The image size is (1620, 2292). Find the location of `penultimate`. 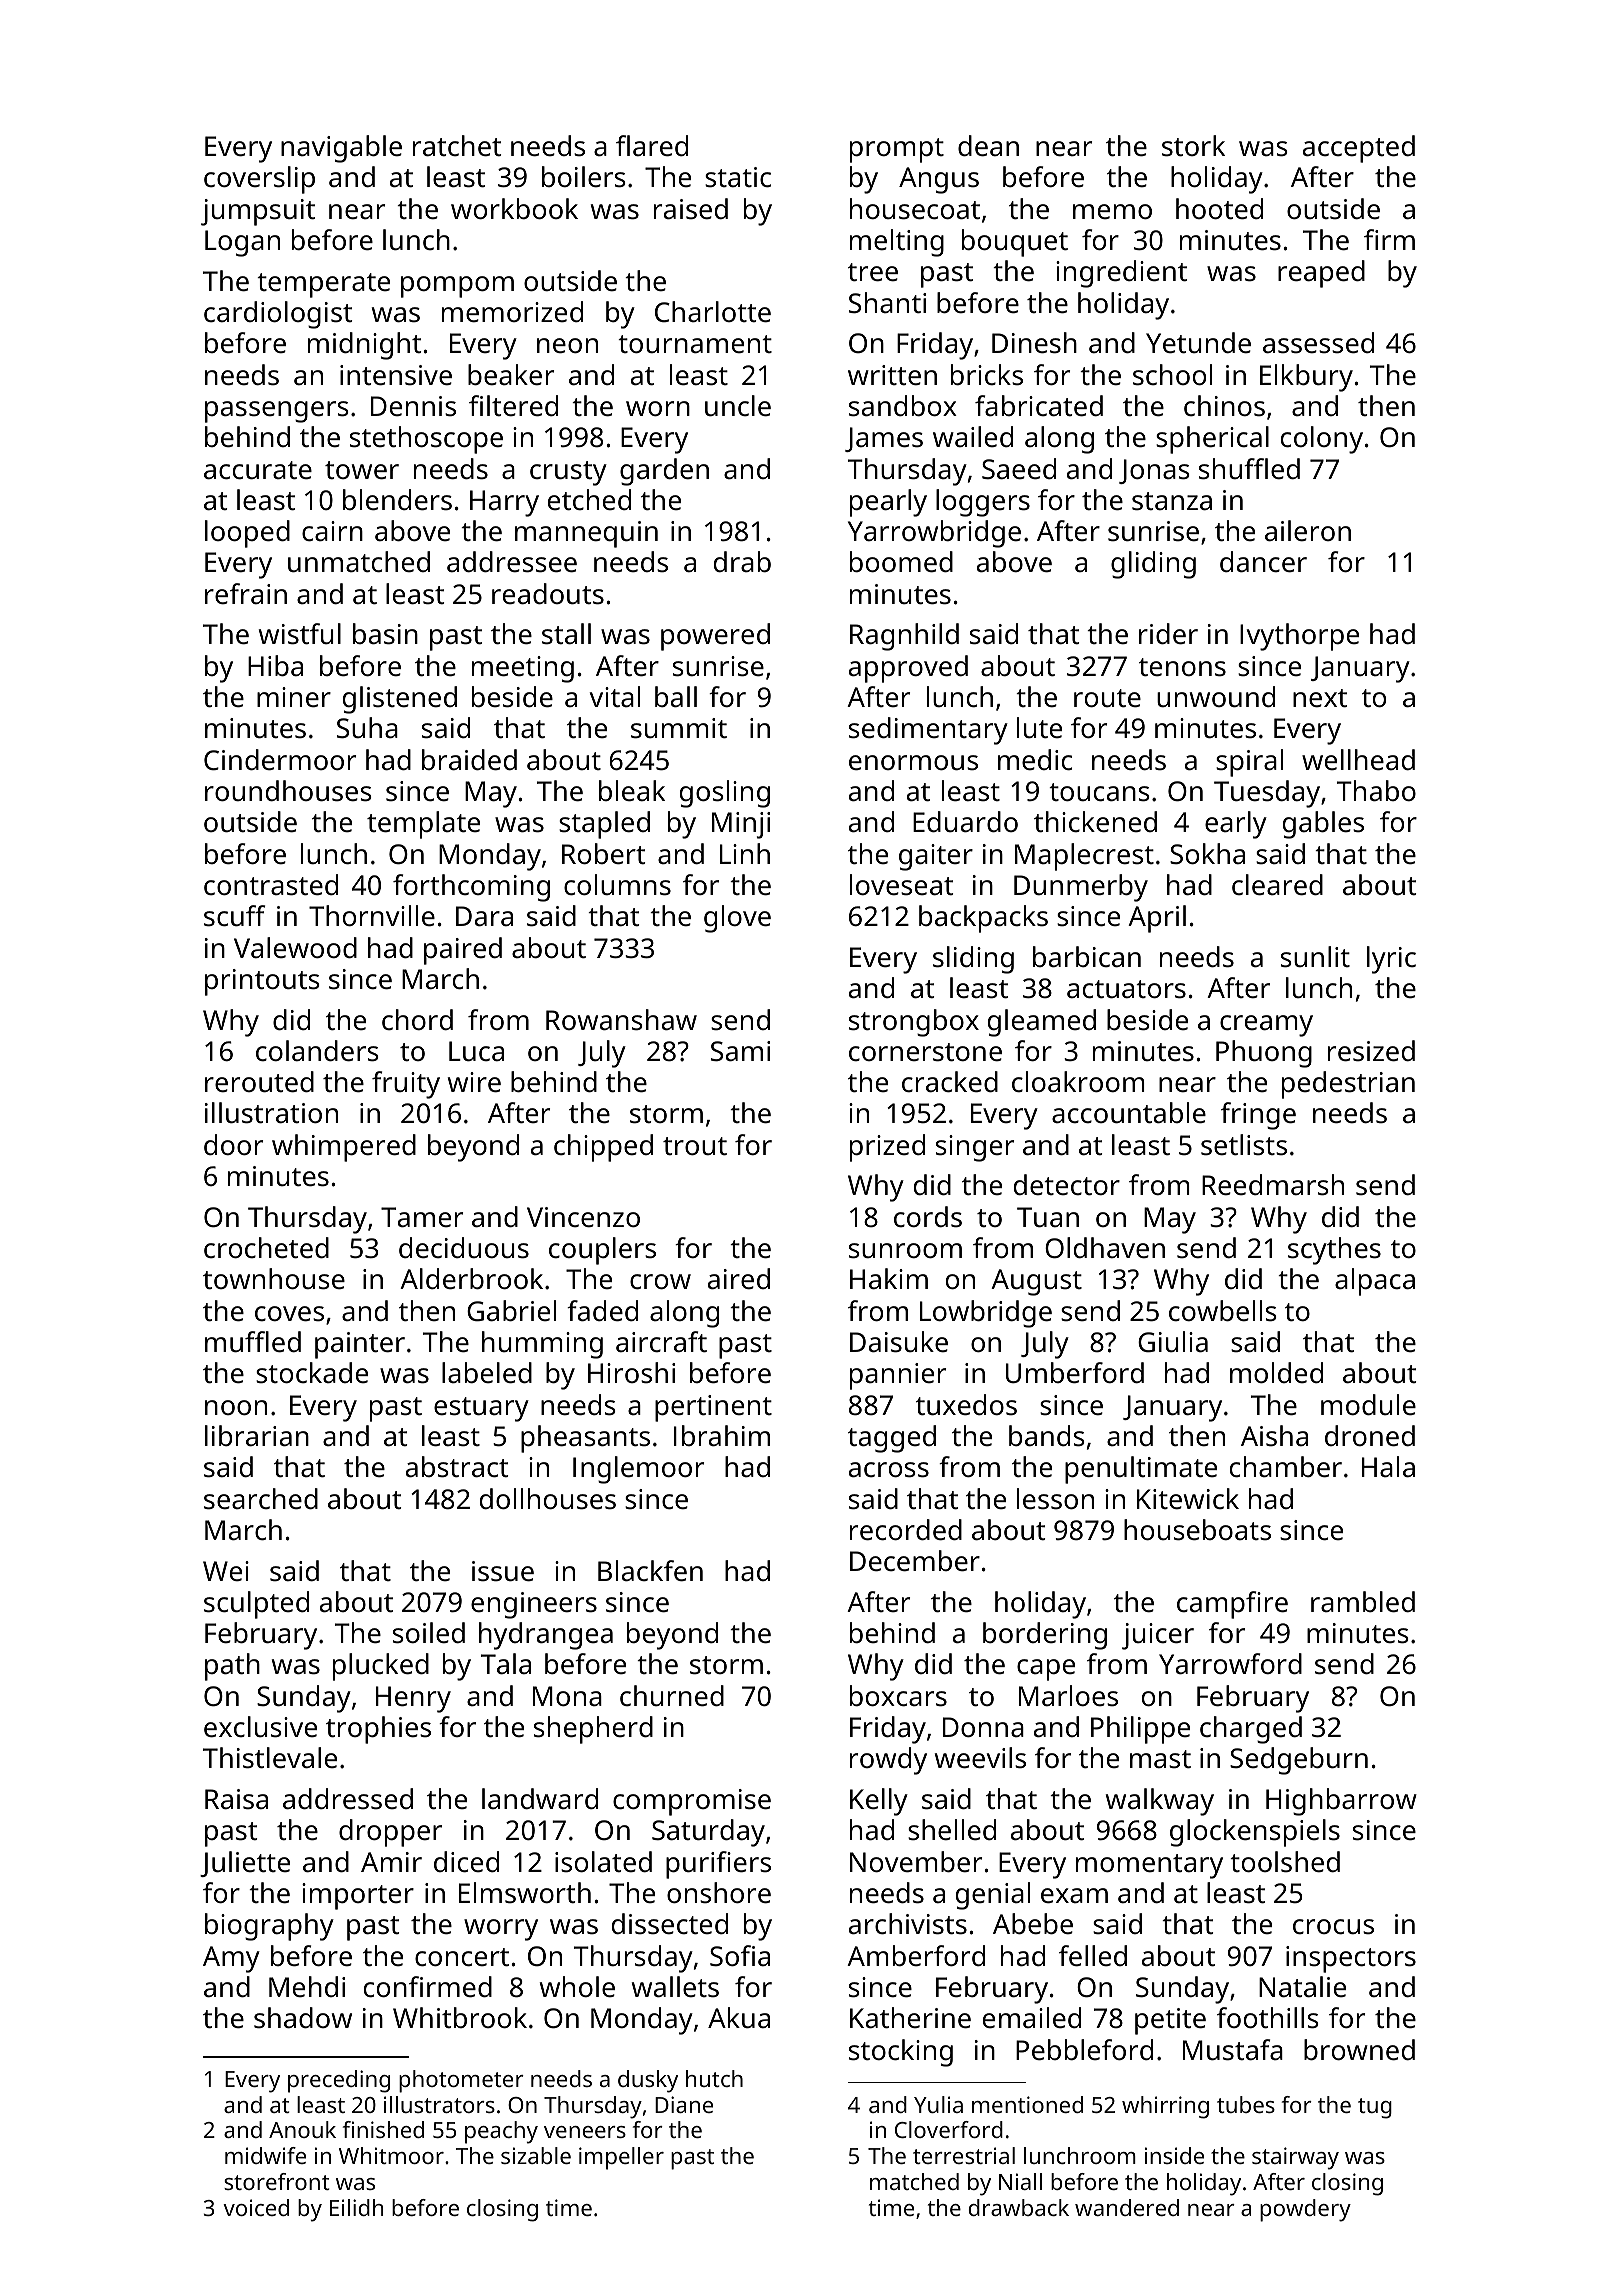

penultimate is located at coordinates (1141, 1470).
